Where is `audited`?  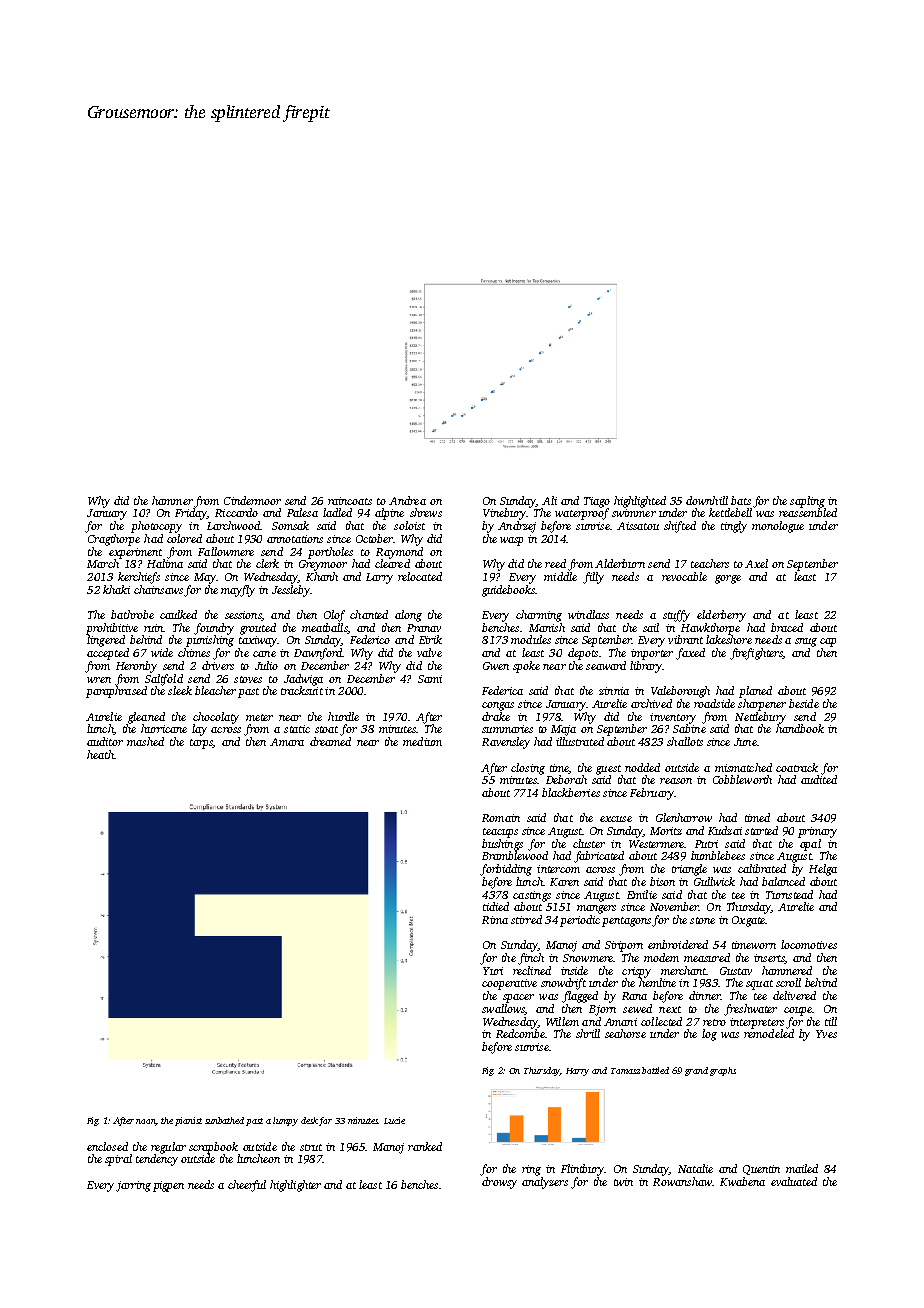
audited is located at coordinates (819, 779).
